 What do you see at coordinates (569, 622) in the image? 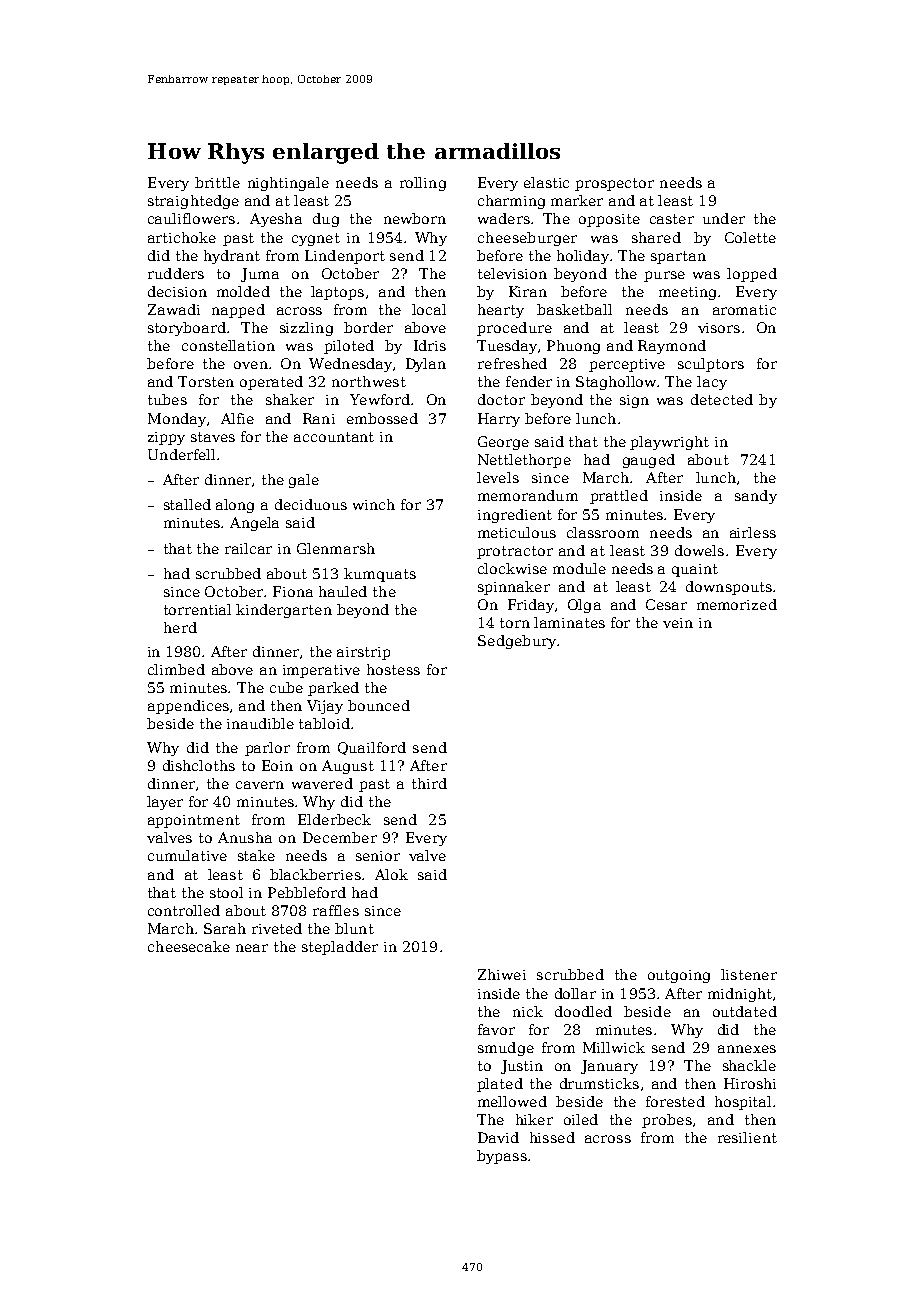
I see `laminates` at bounding box center [569, 622].
